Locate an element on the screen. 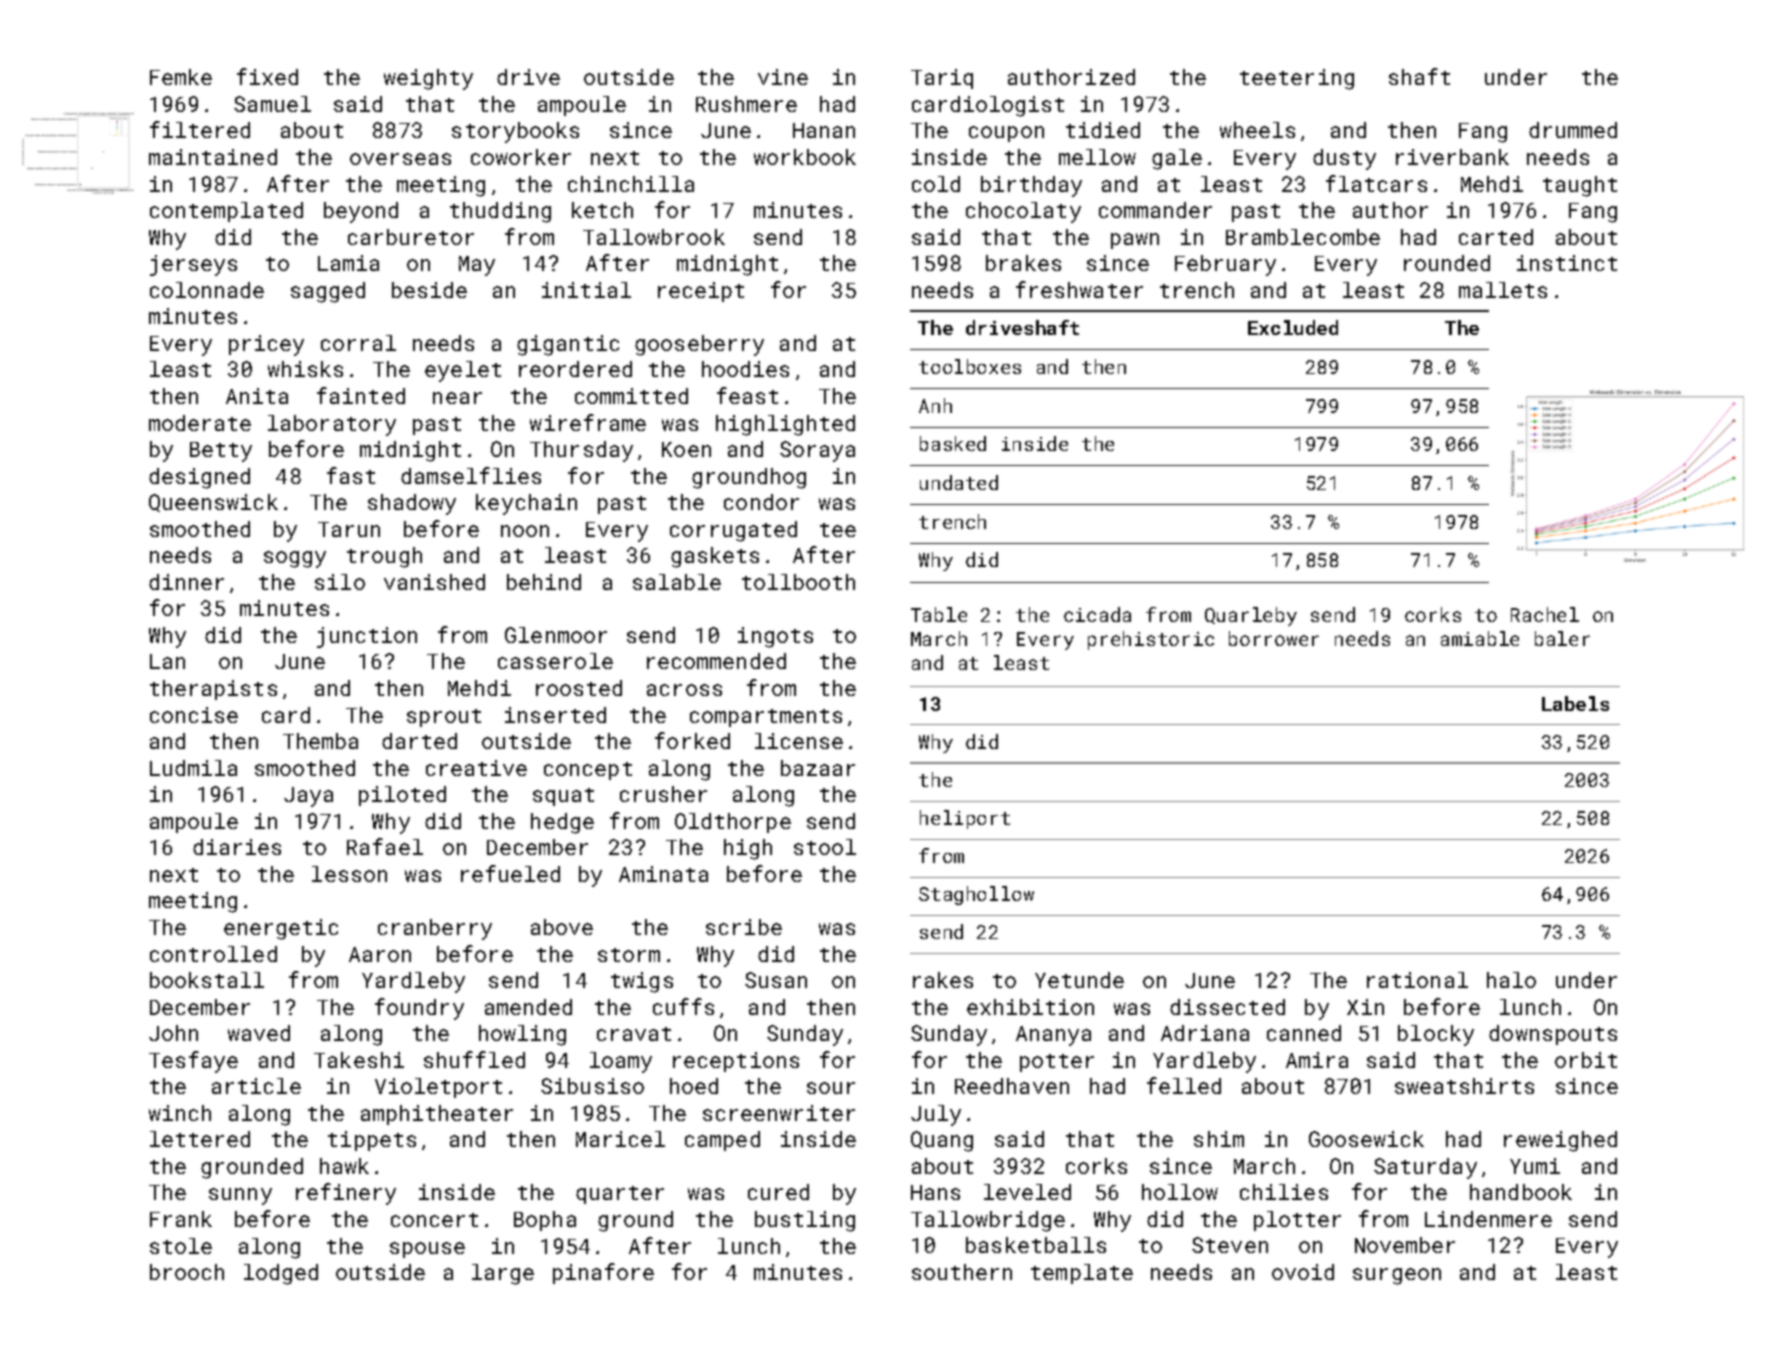  halo is located at coordinates (1511, 980).
